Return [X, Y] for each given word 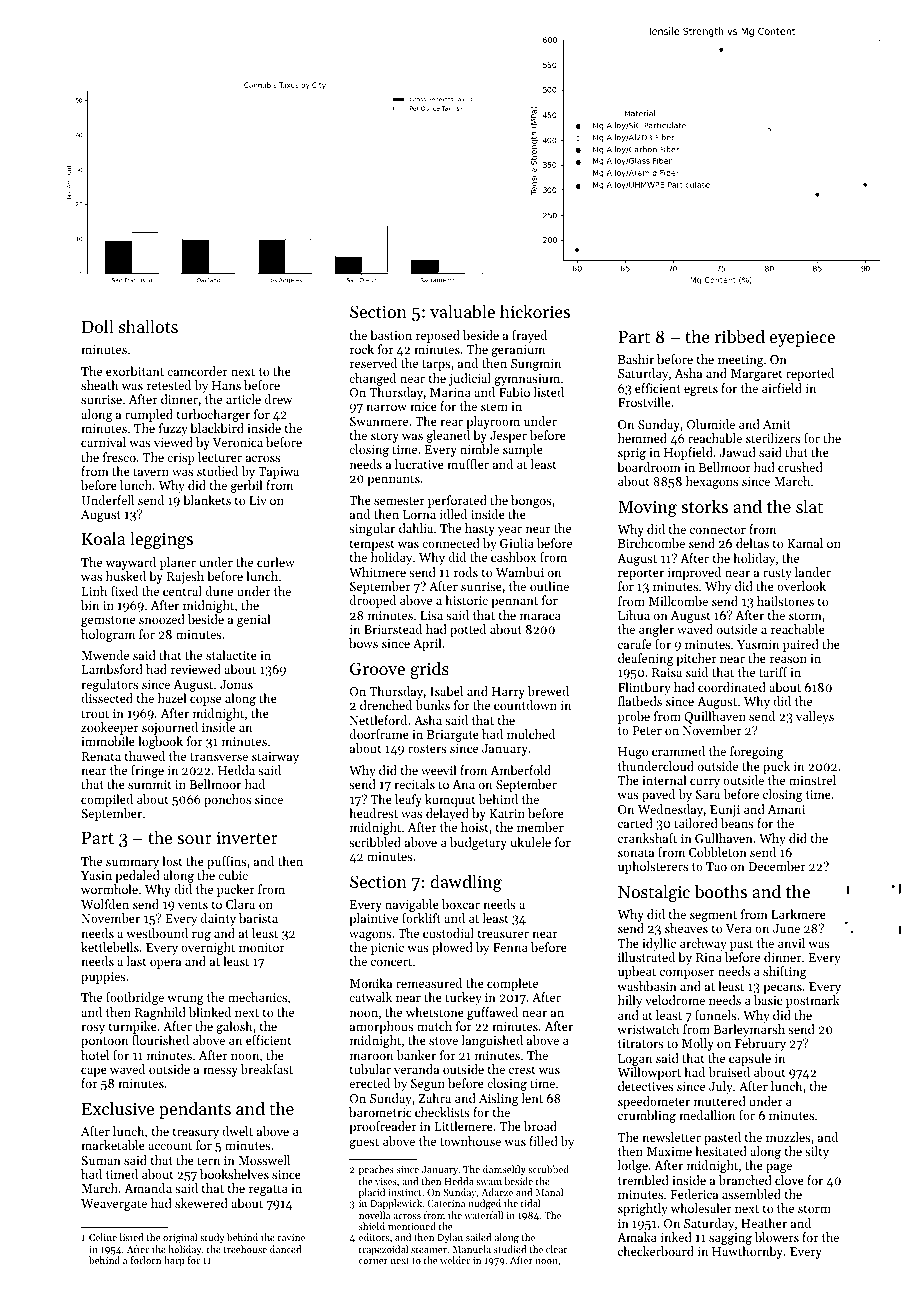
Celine [103, 1237]
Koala [103, 538]
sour [194, 839]
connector [718, 530]
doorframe [379, 734]
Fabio [514, 392]
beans [737, 823]
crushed [800, 467]
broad [540, 1126]
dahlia [416, 528]
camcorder [197, 371]
